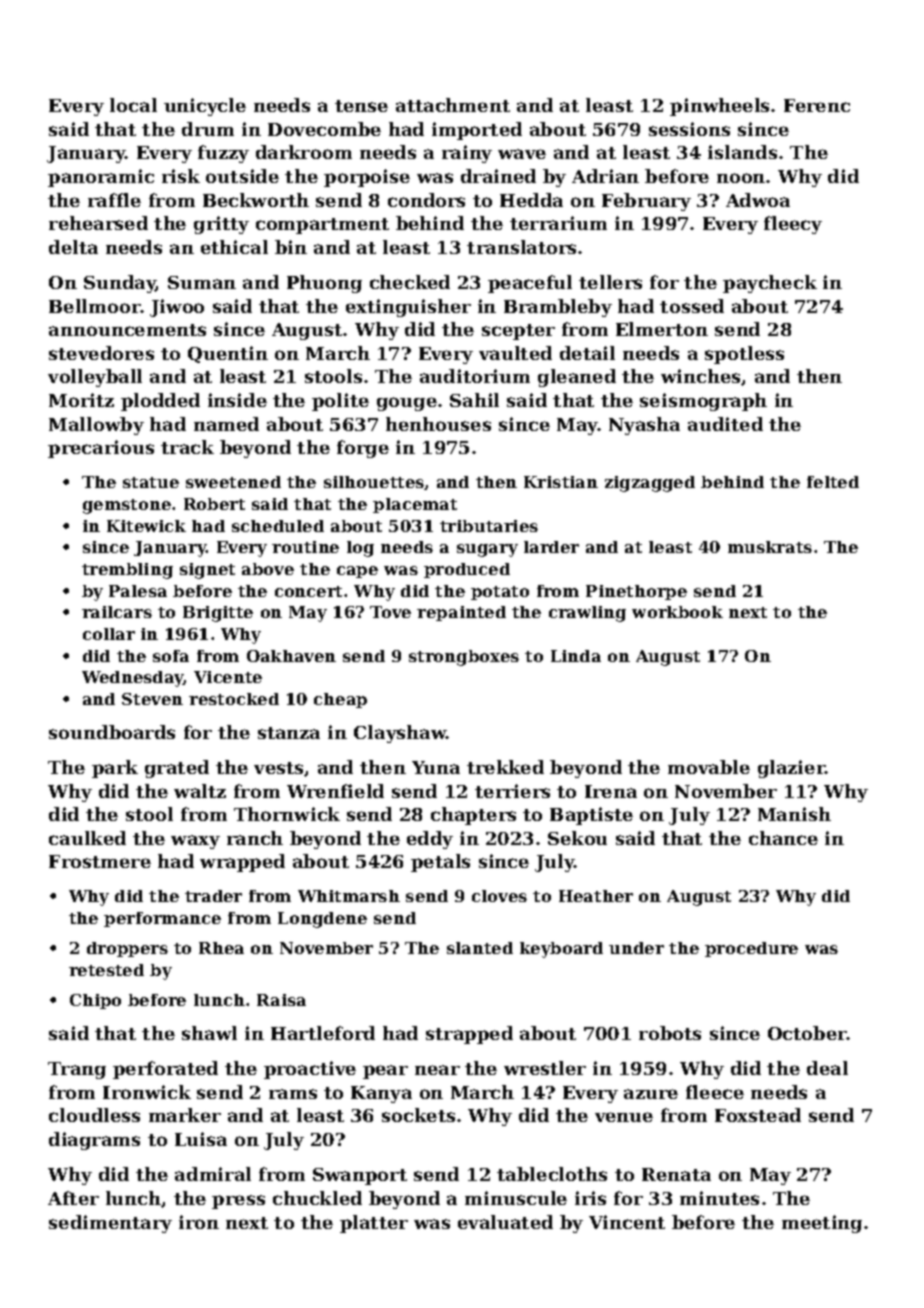 This document has height=1308, width=924. Describe the element at coordinates (817, 105) in the document. I see `Ferenc` at that location.
